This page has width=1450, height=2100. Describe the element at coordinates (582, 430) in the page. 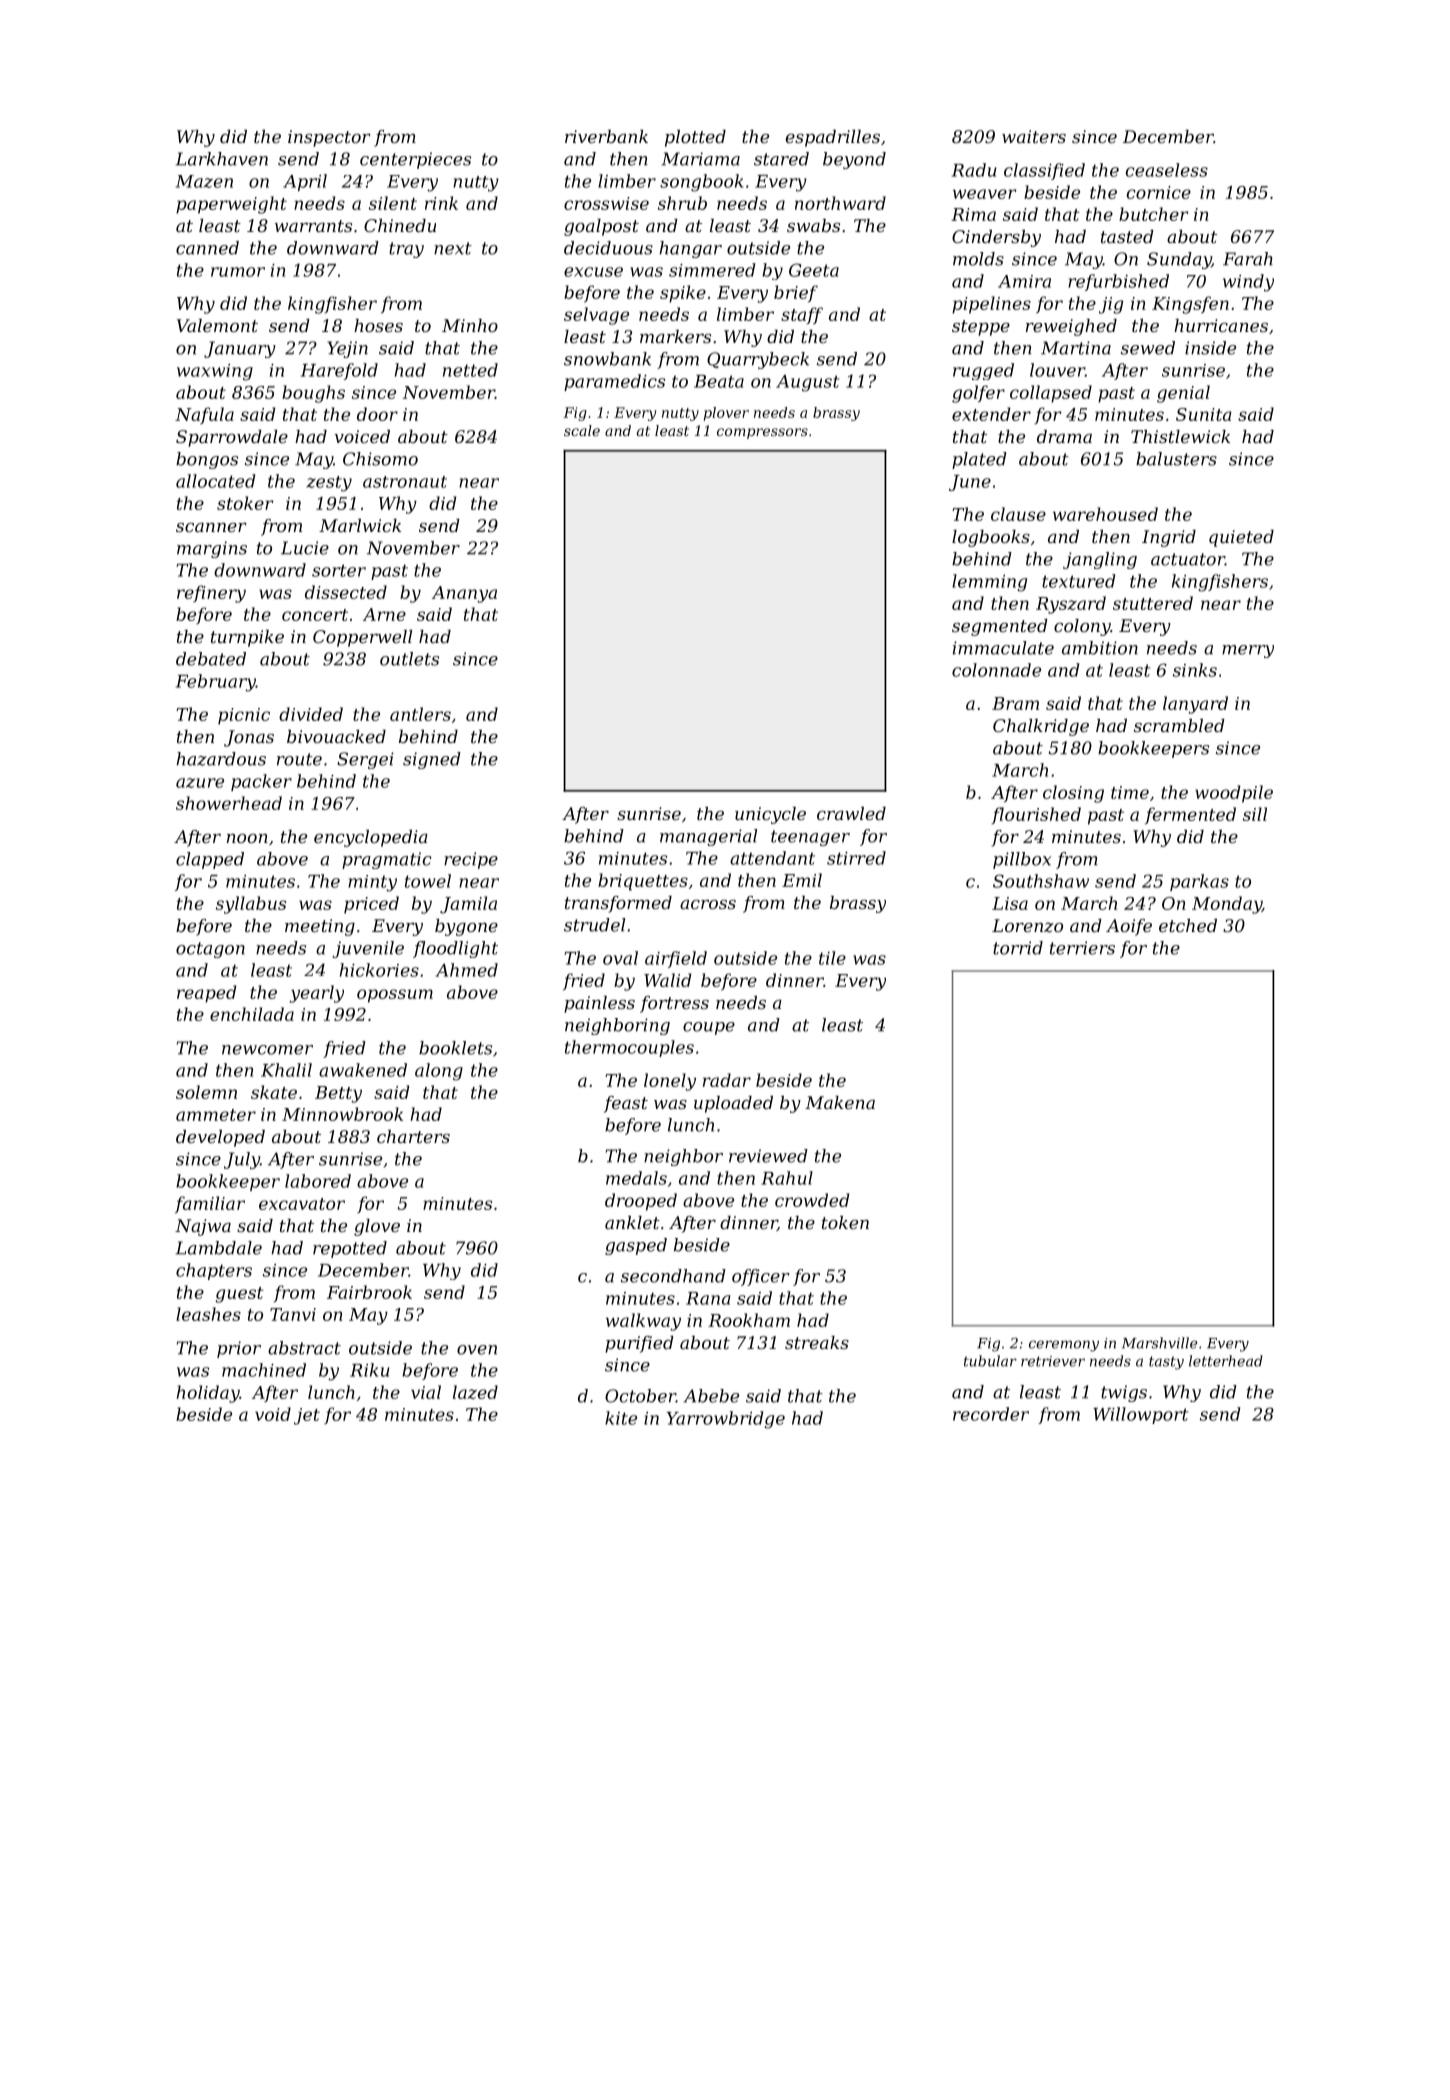

I see `scale` at that location.
